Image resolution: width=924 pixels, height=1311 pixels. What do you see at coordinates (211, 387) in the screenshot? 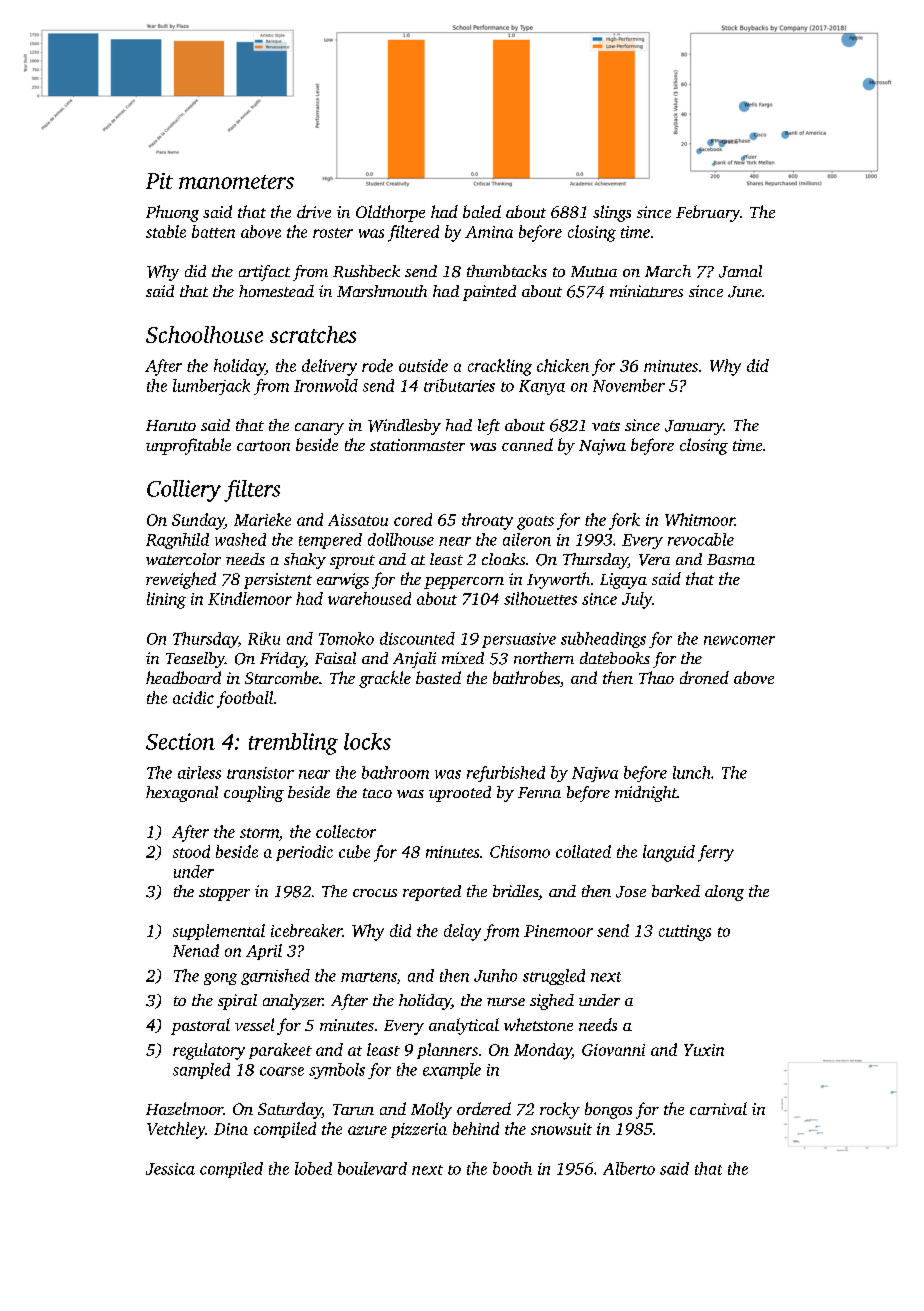
I see `lumberjack` at bounding box center [211, 387].
